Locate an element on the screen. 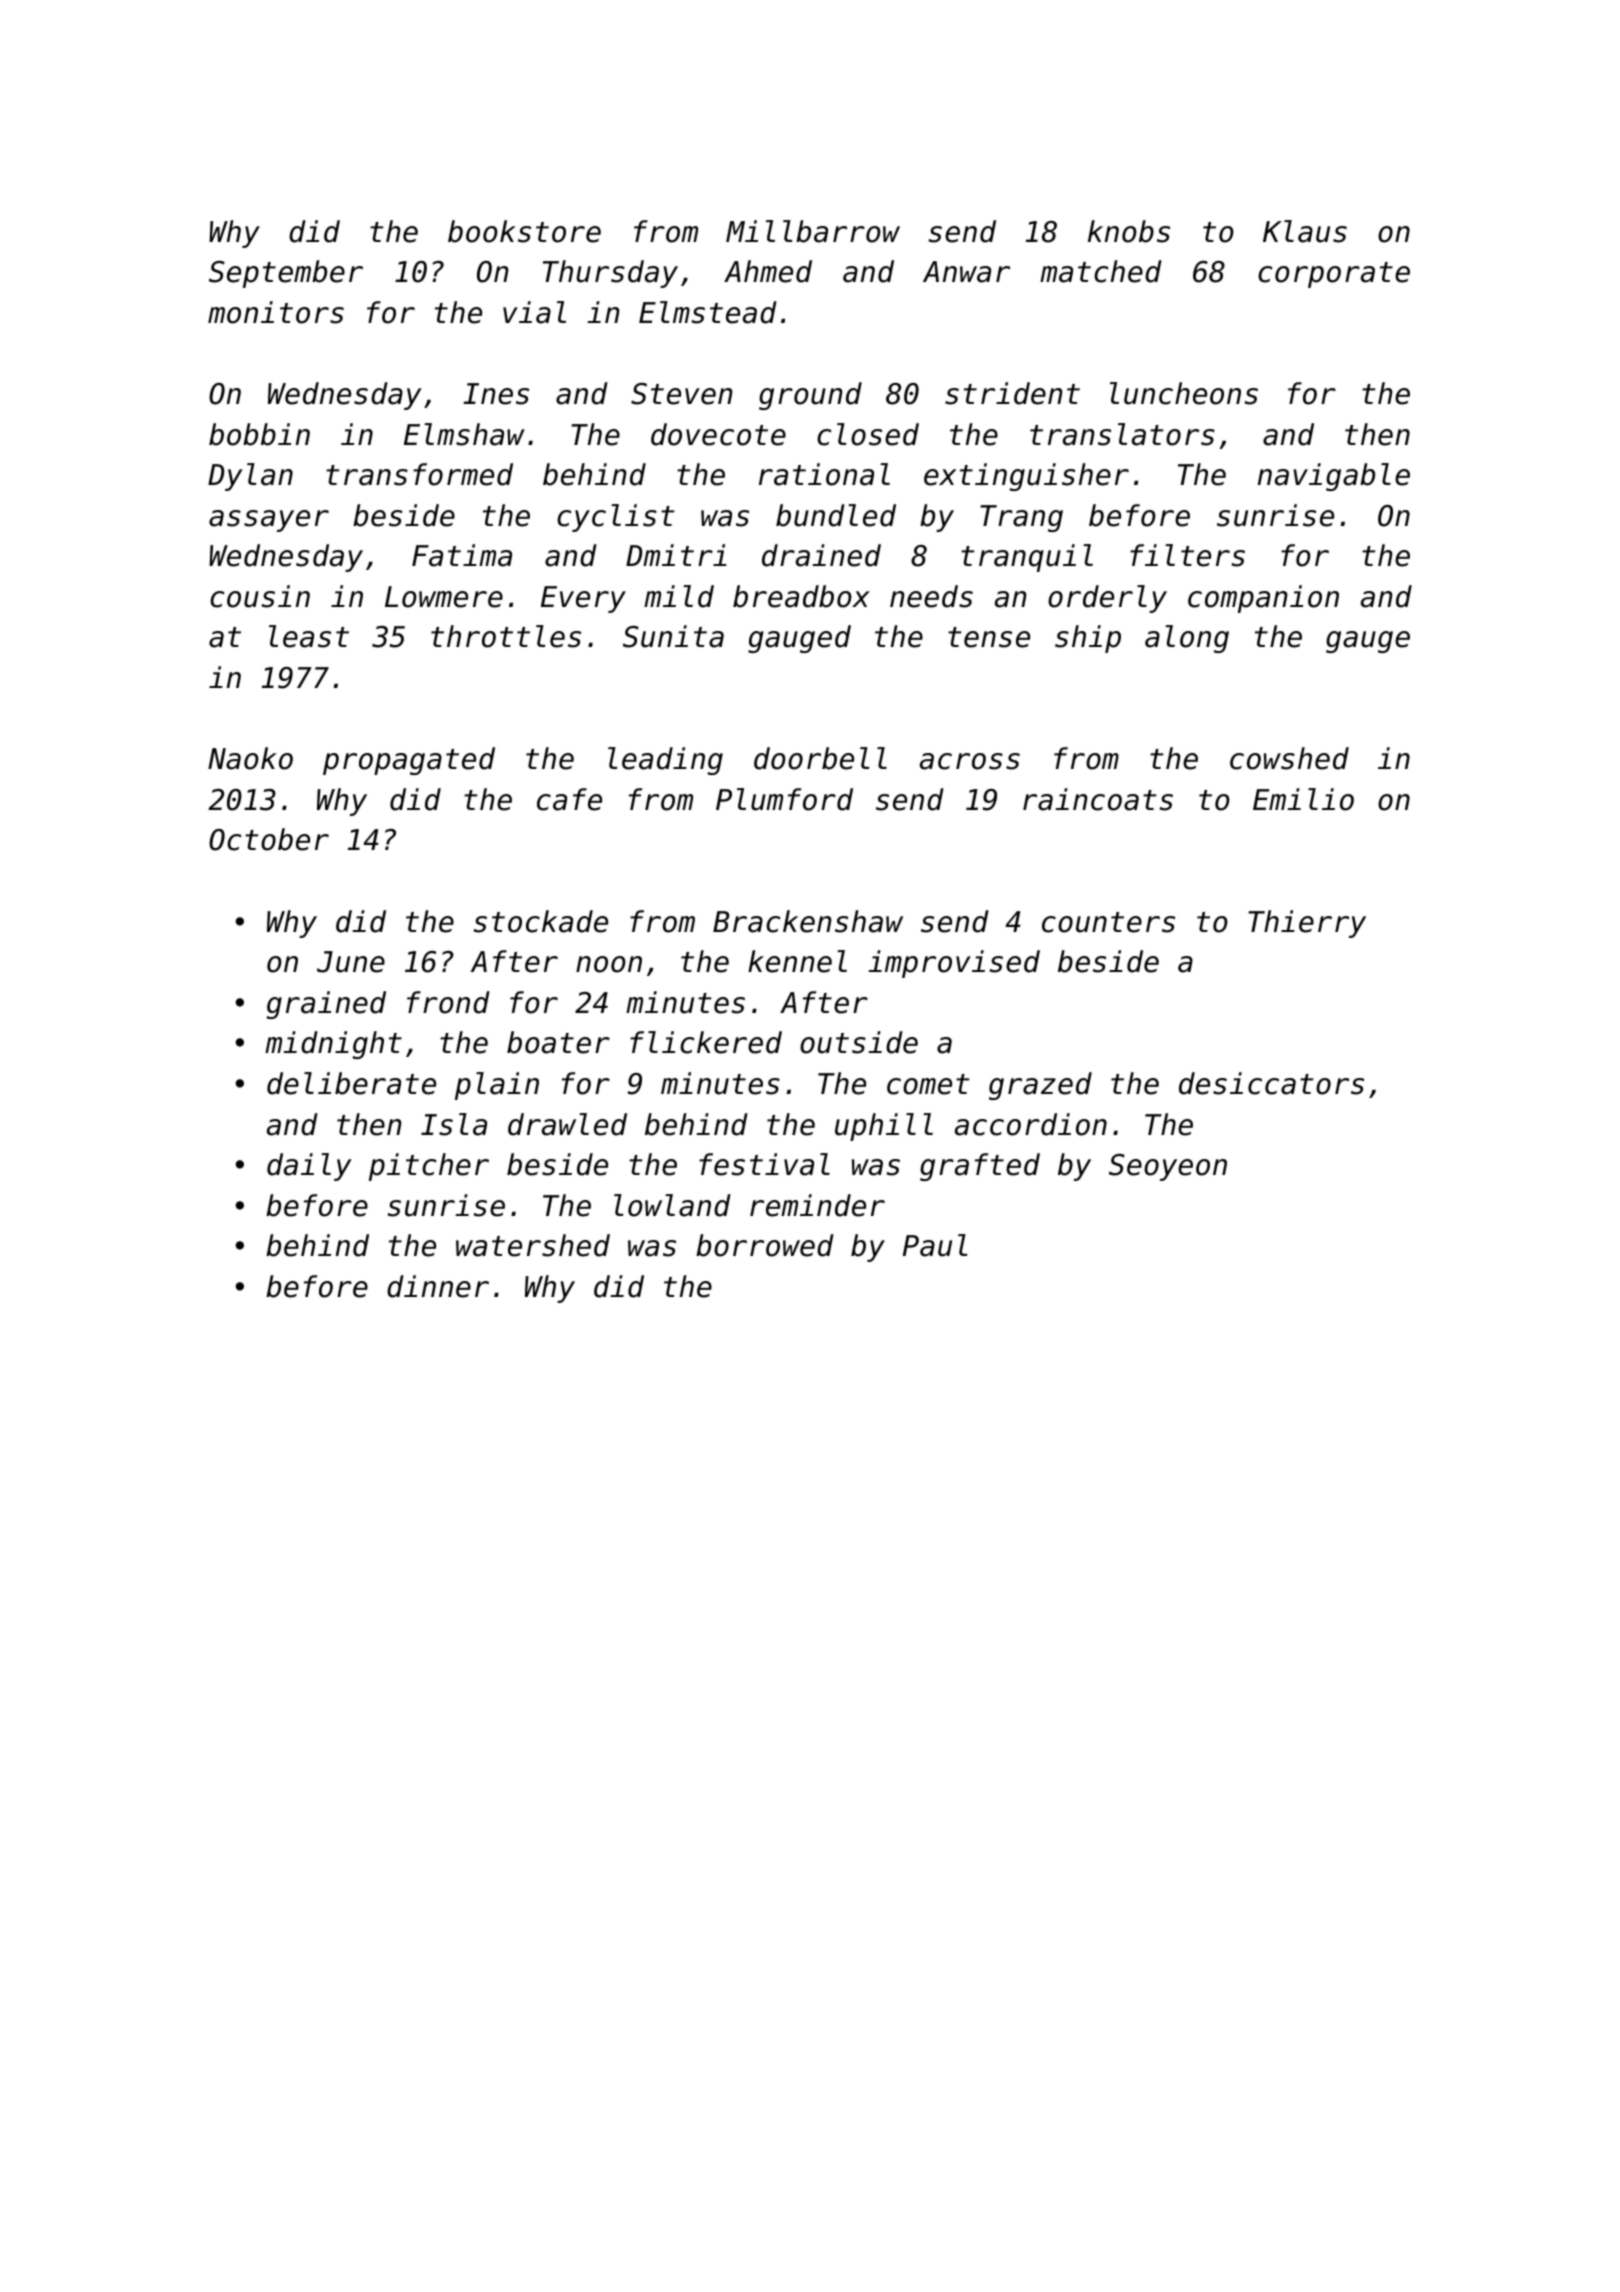 This screenshot has width=1620, height=2292. doorbell is located at coordinates (820, 758).
